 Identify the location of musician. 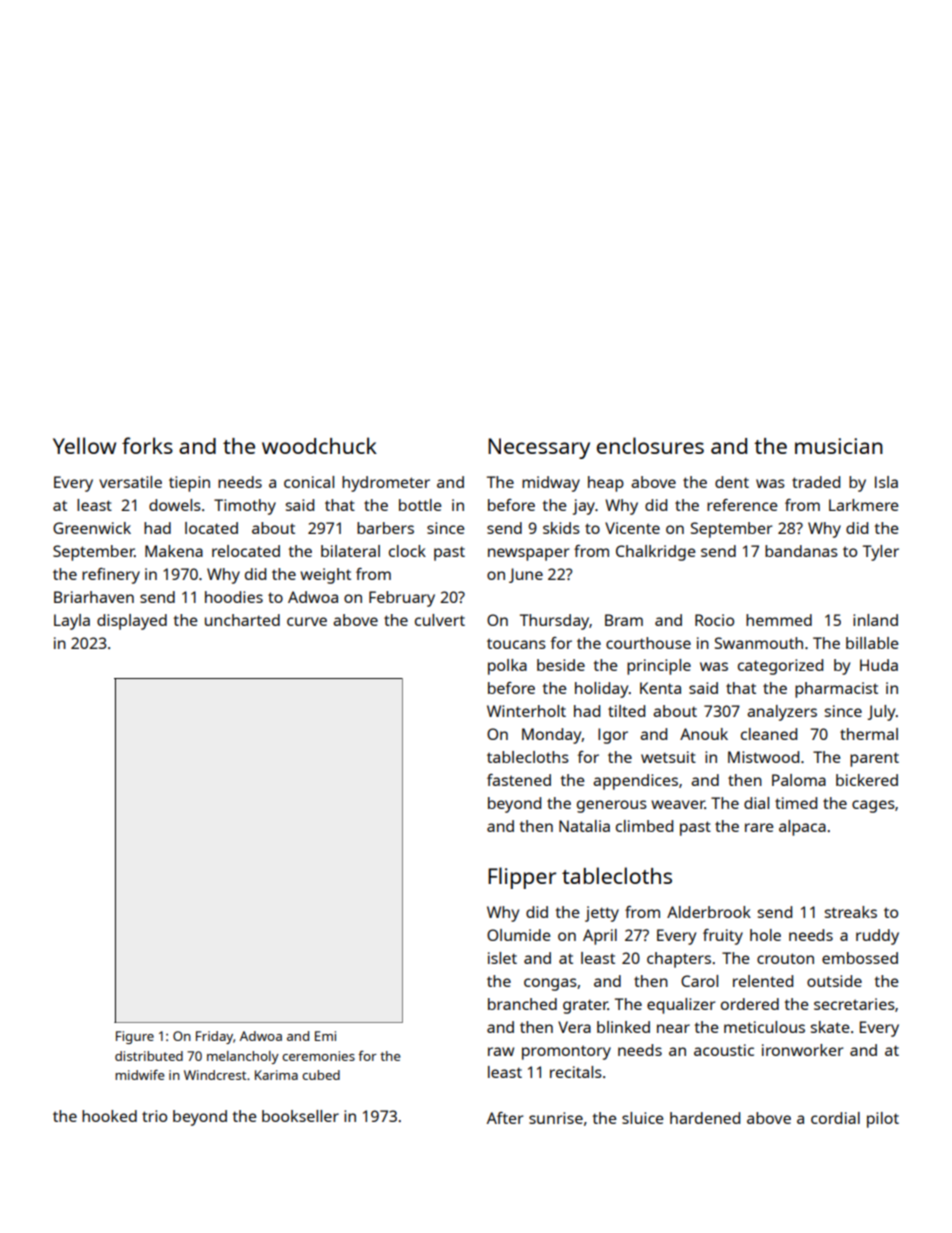
(839, 446).
